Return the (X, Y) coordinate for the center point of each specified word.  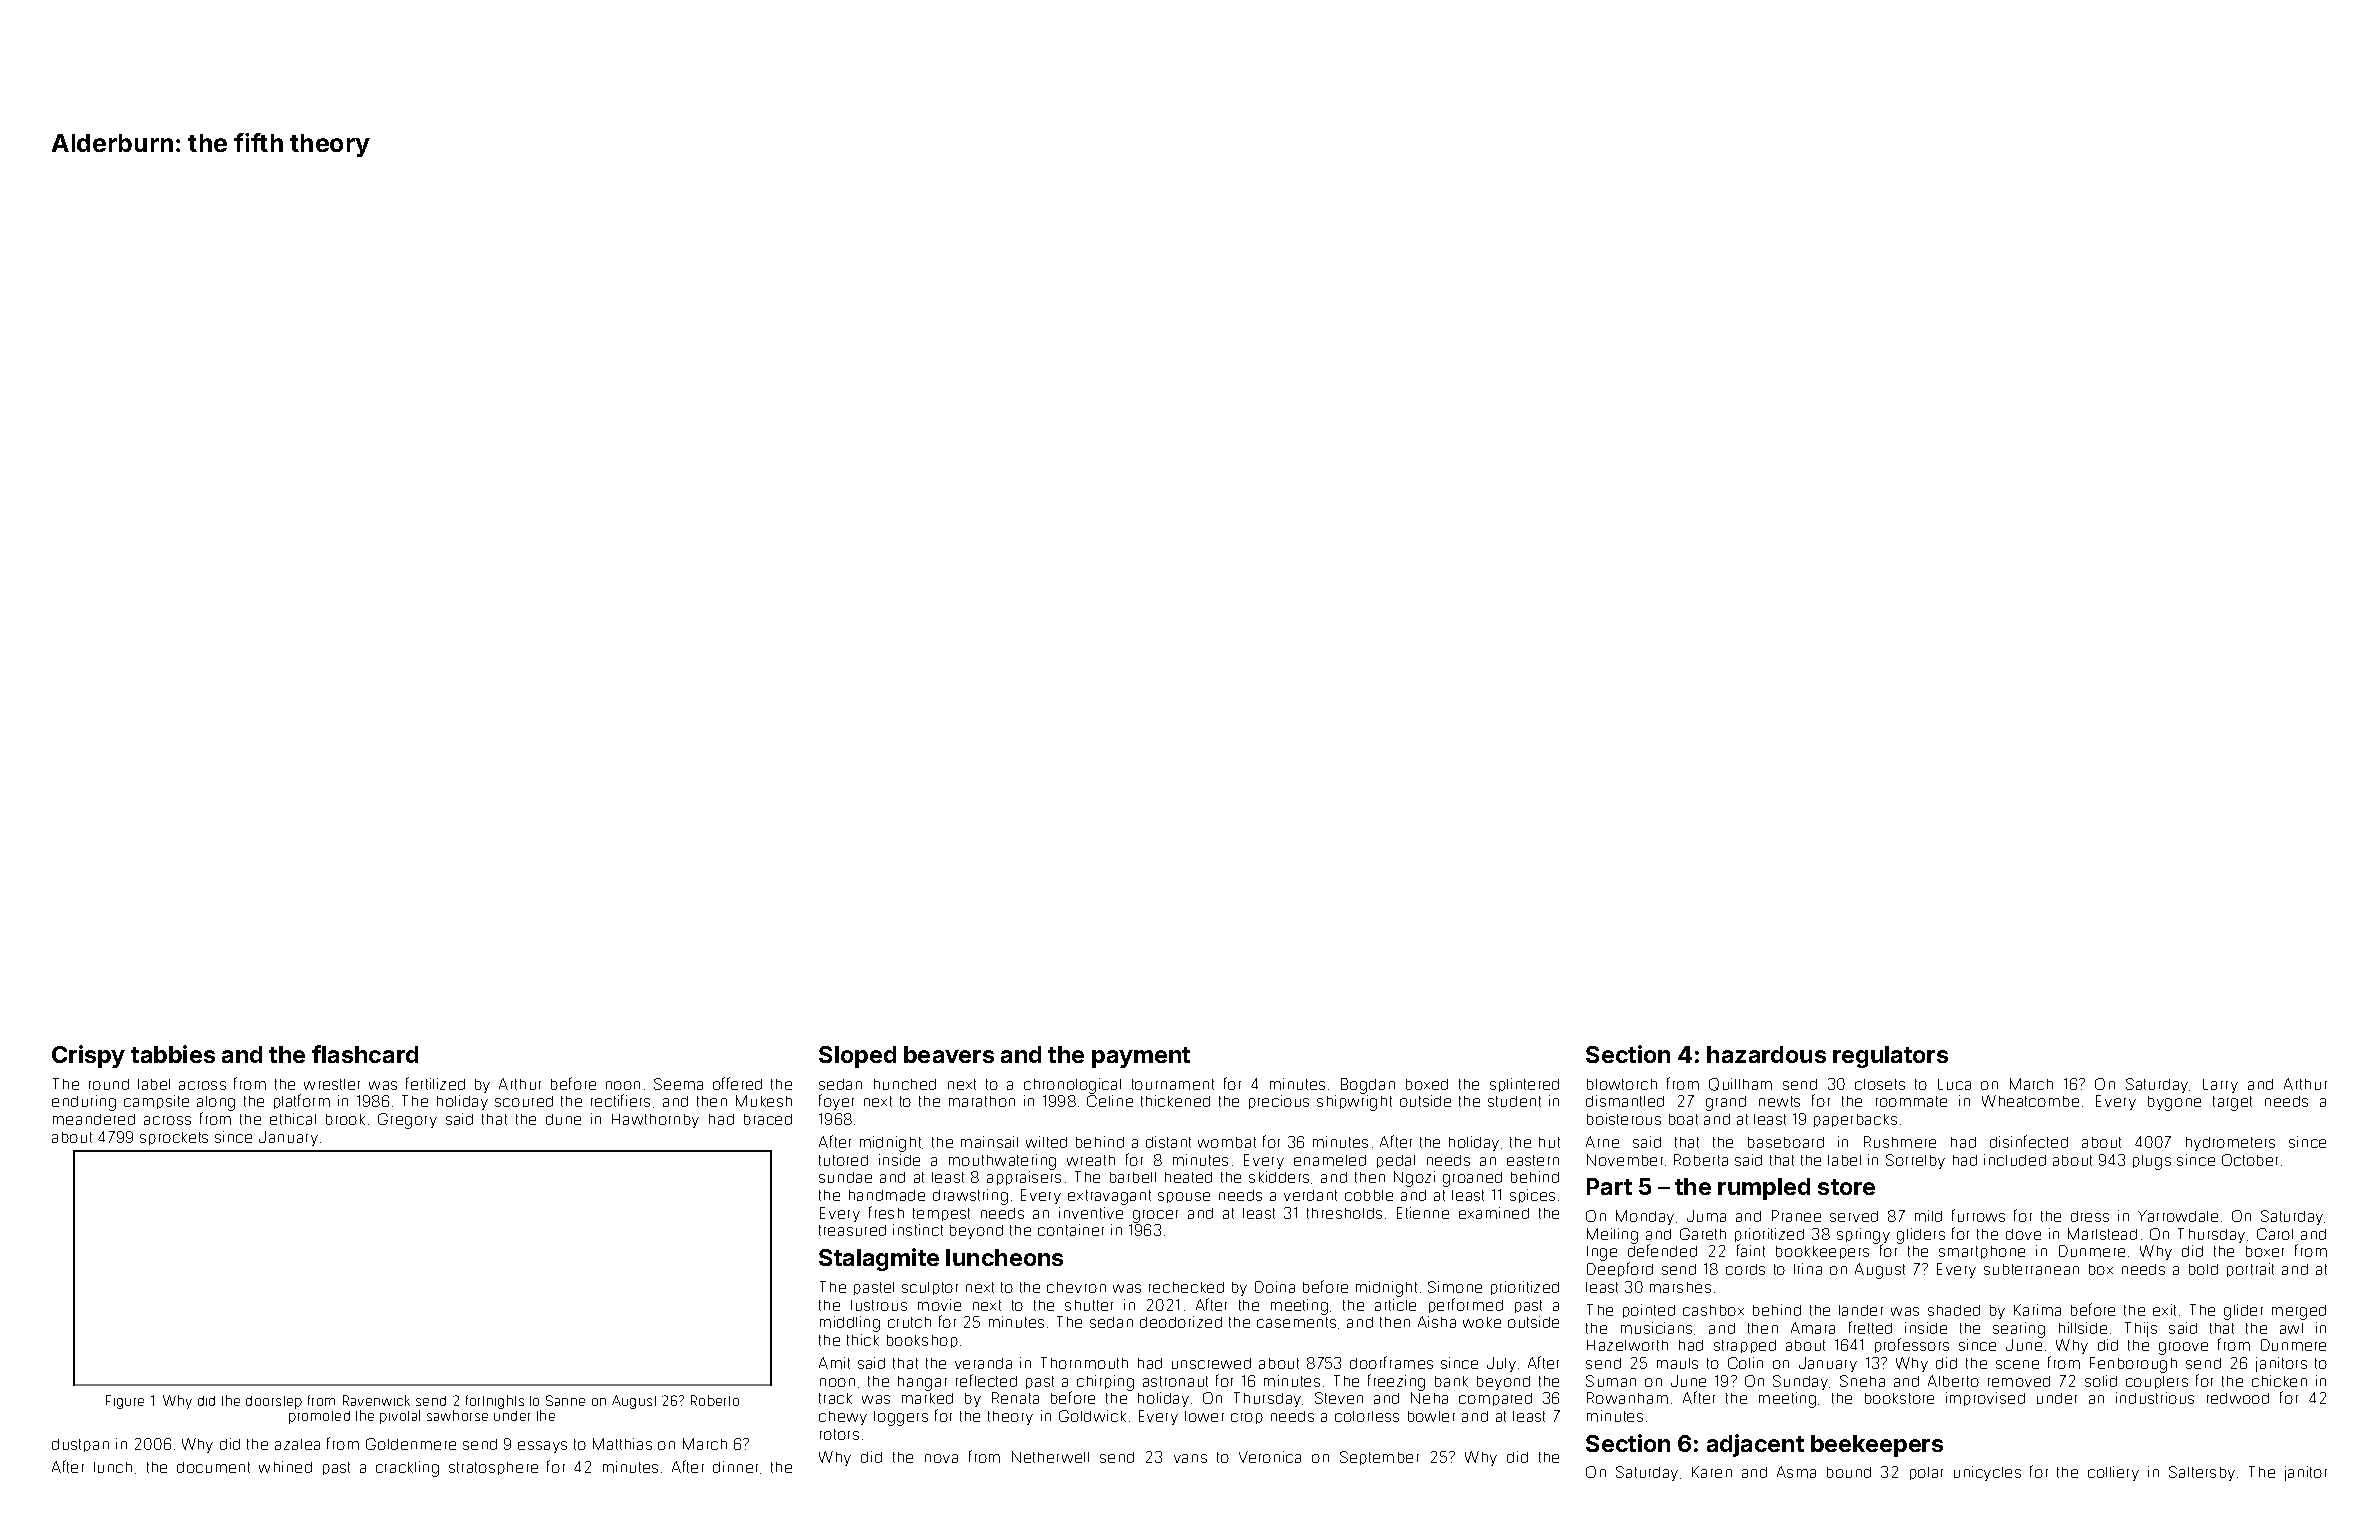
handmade (887, 1195)
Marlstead (2102, 1234)
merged (2299, 1312)
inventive (1091, 1213)
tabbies (173, 1054)
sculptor (930, 1288)
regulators (1890, 1057)
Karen (1712, 1472)
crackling (407, 1469)
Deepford (1620, 1269)
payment (1141, 1057)
